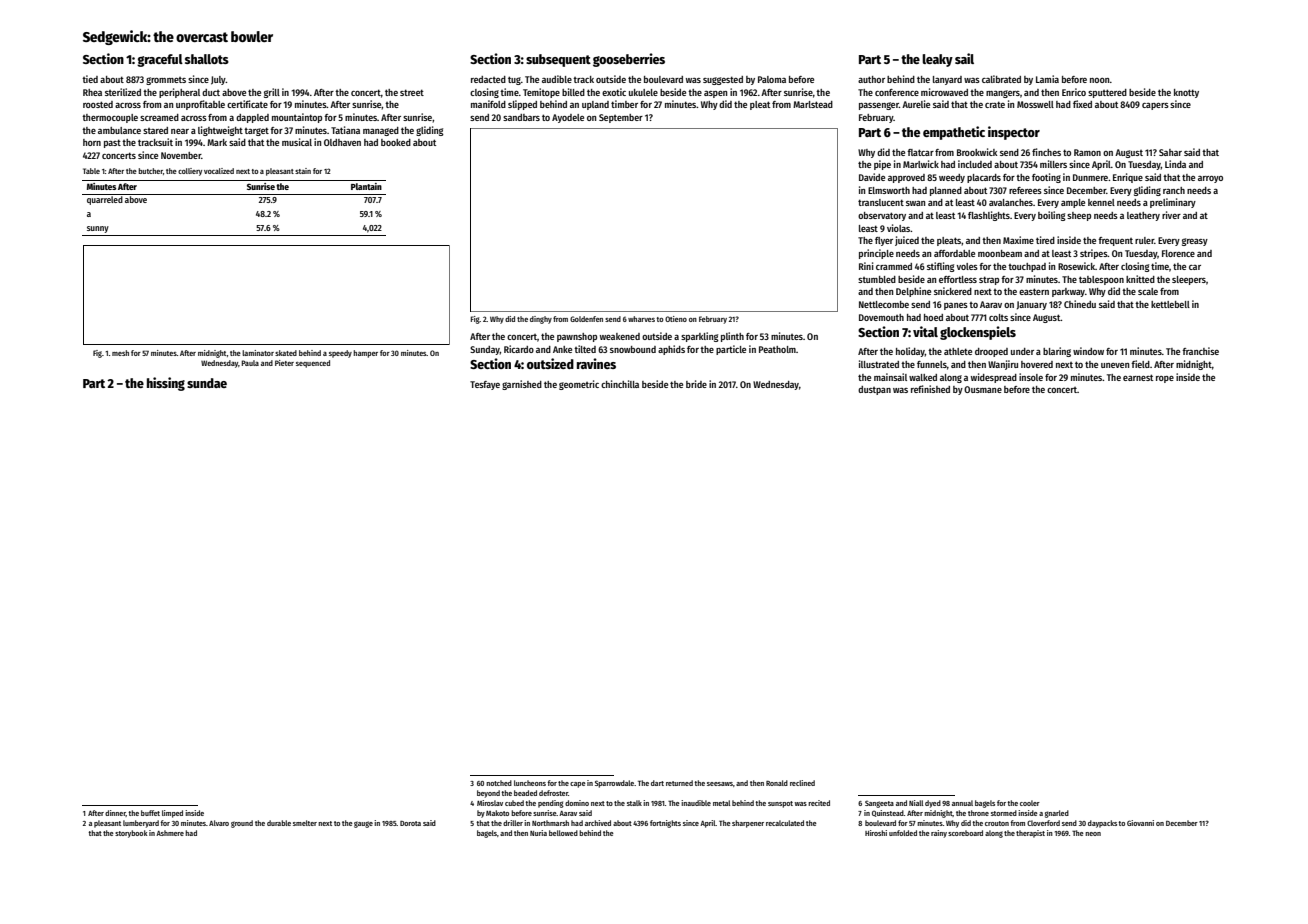  What do you see at coordinates (872, 177) in the image?
I see `Davide` at bounding box center [872, 177].
